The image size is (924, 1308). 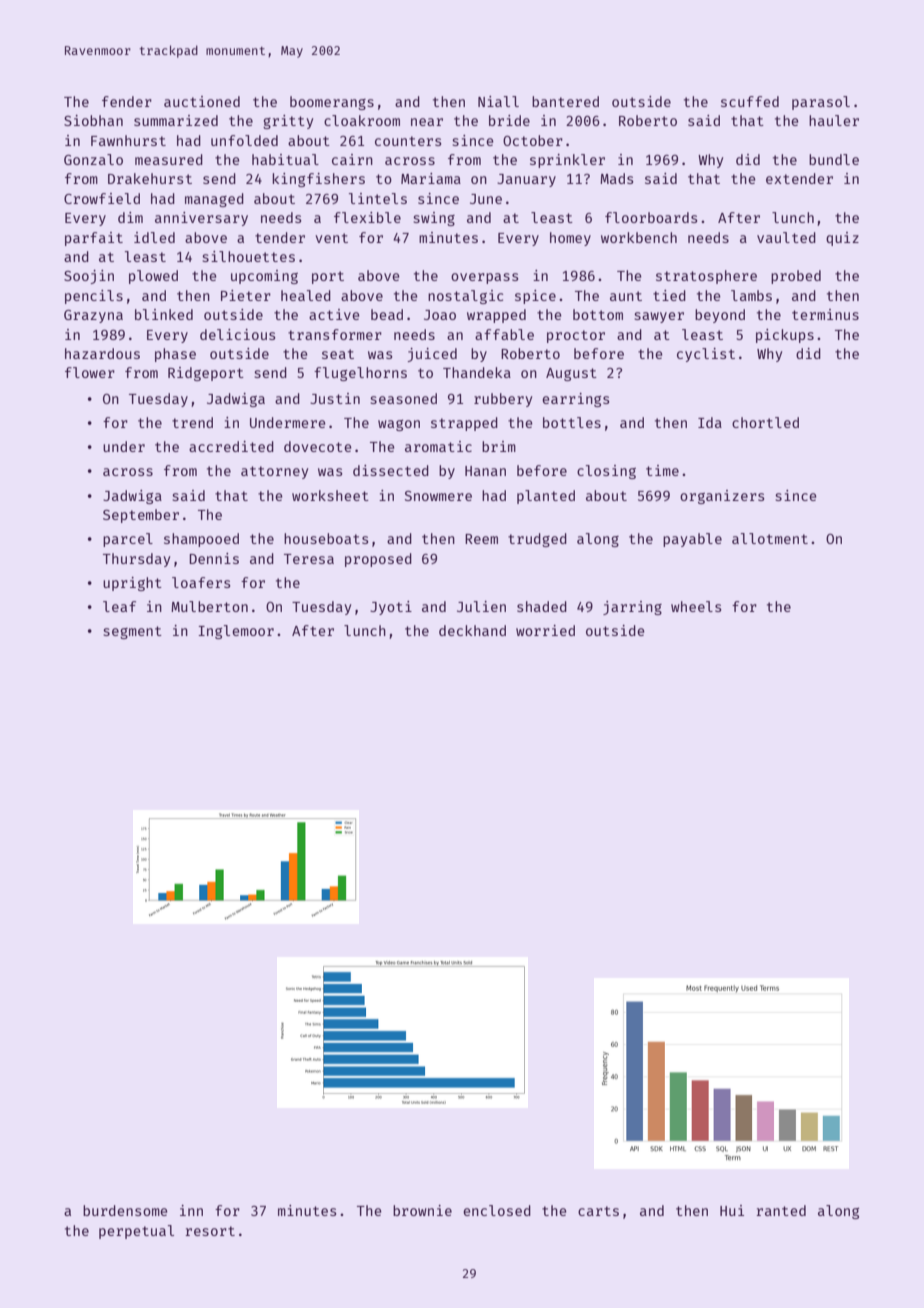 I want to click on Hui, so click(x=732, y=1210).
